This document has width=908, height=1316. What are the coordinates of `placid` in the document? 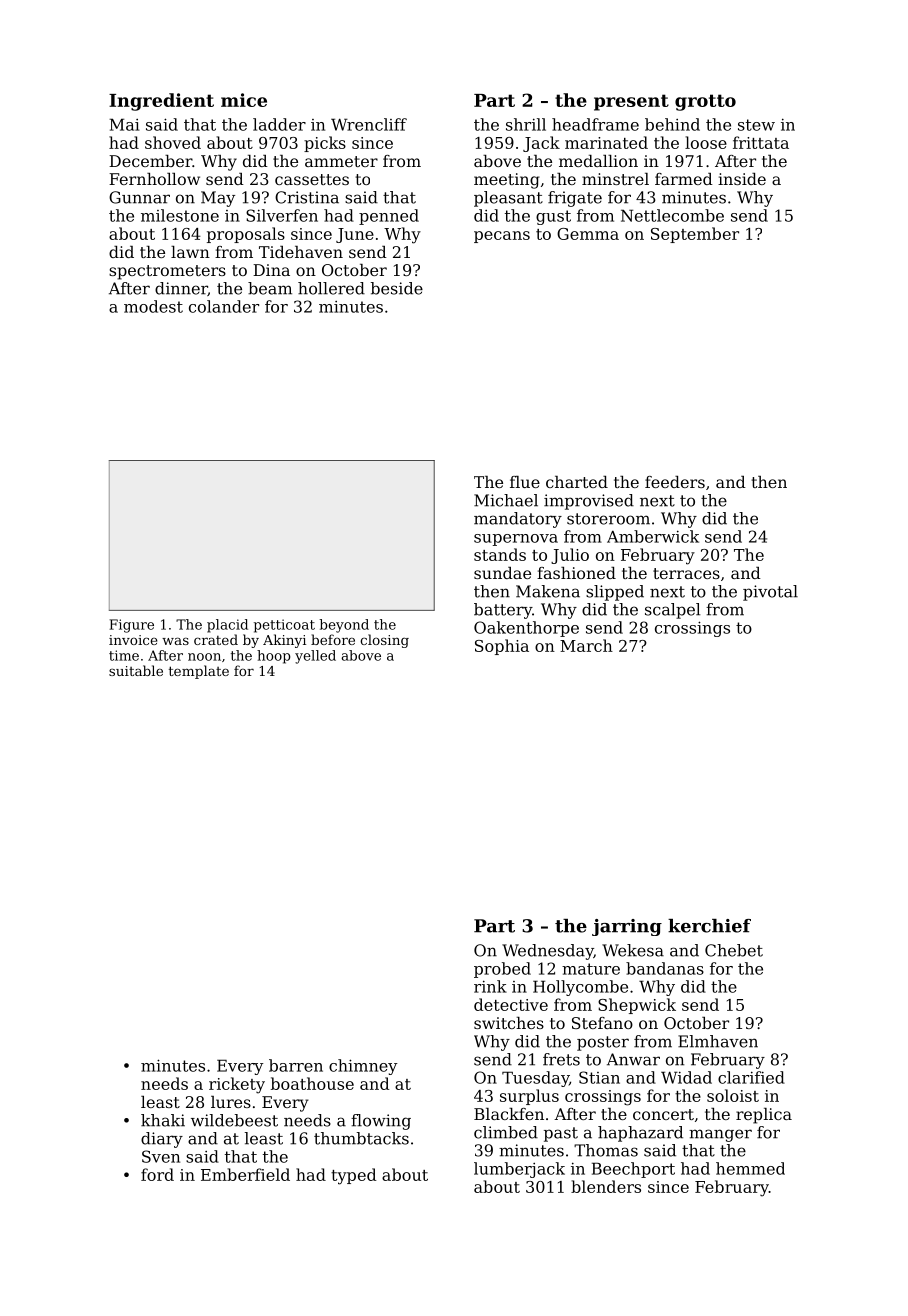 It's located at (227, 626).
